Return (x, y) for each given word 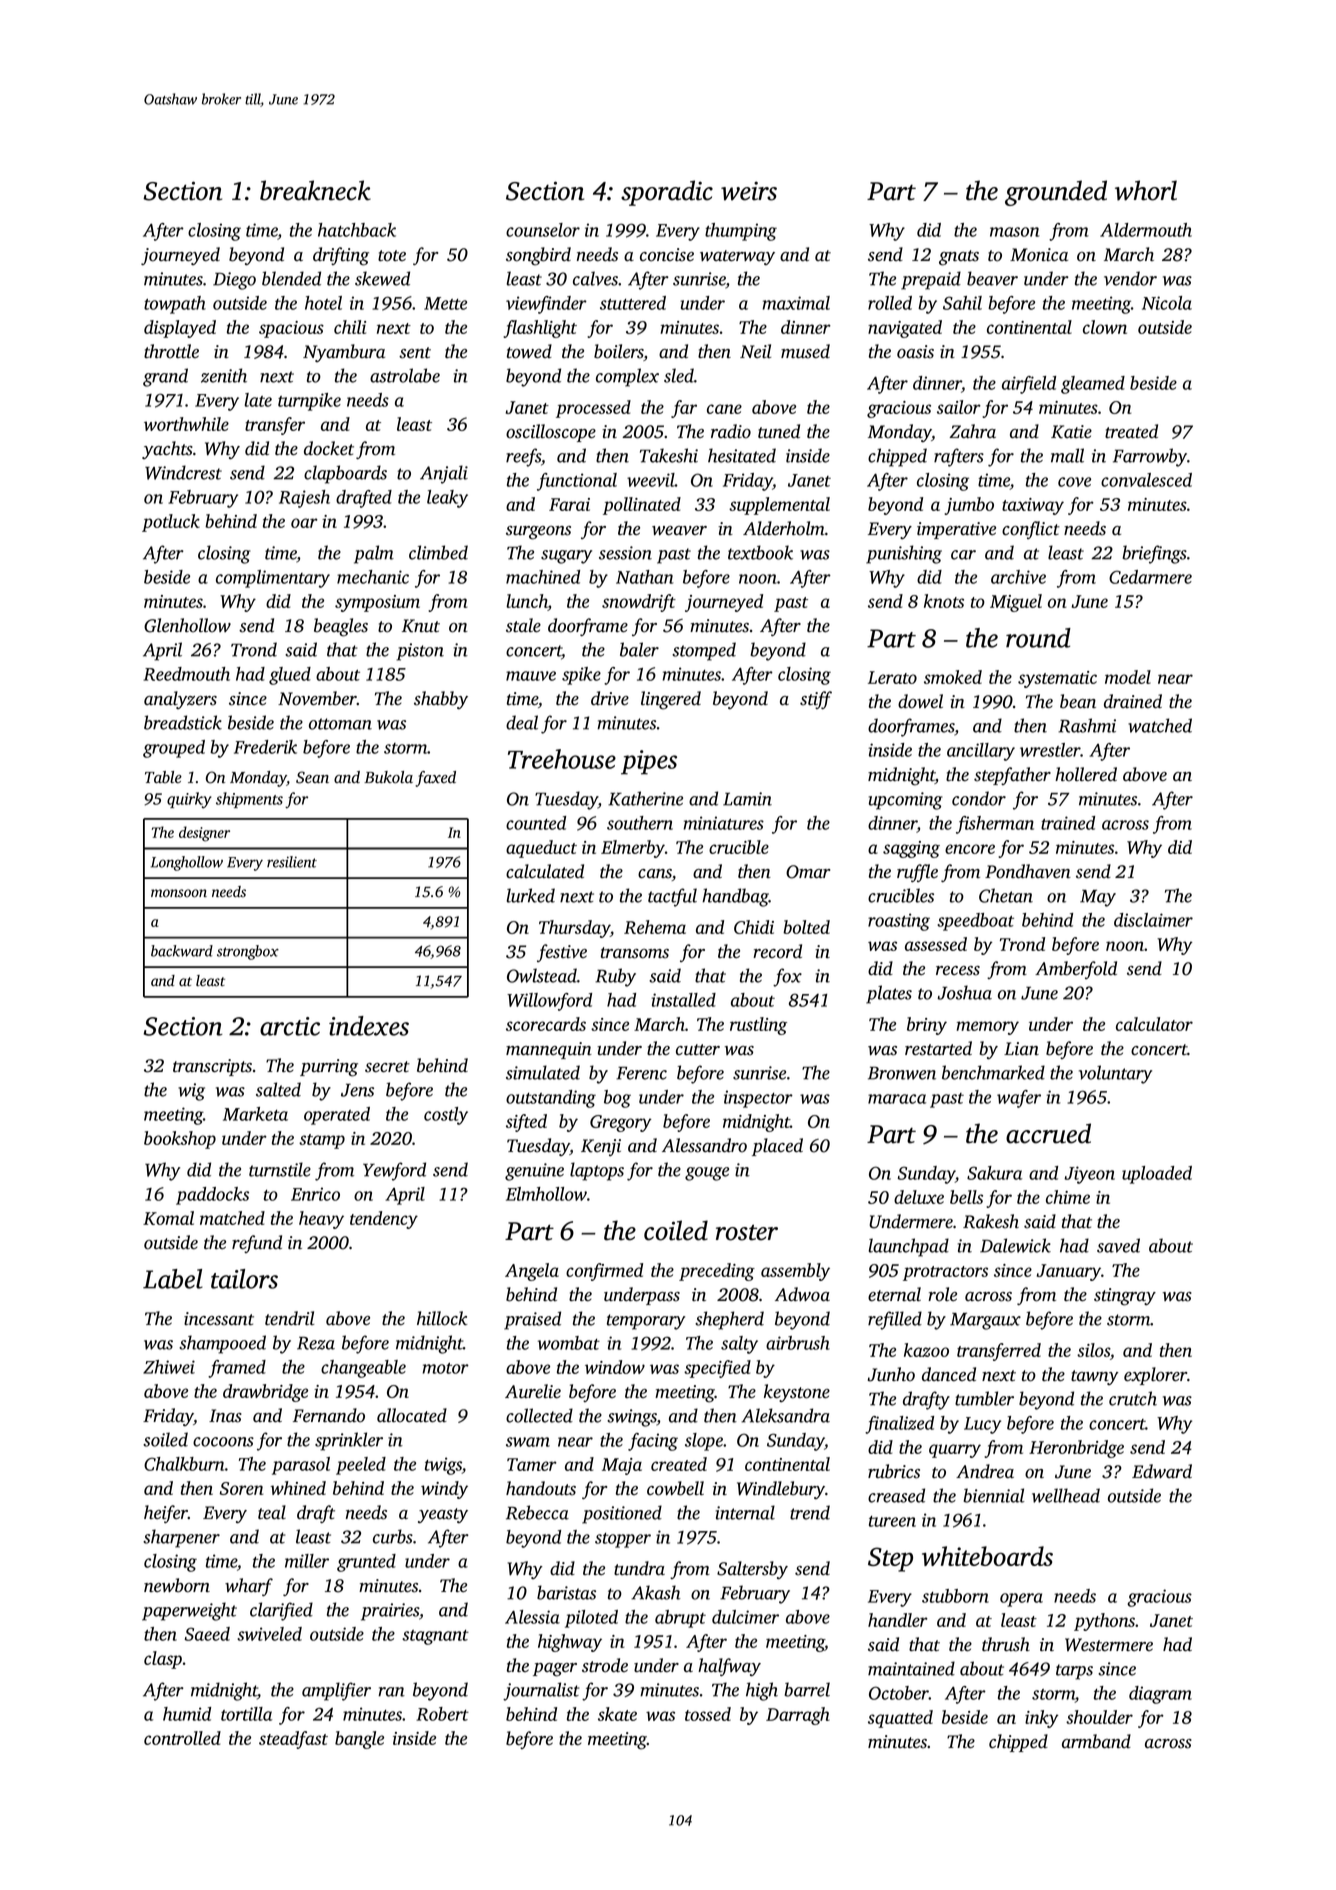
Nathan (644, 577)
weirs (749, 191)
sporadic (667, 193)
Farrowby (1150, 457)
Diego (234, 281)
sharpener (181, 1538)
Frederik (265, 747)
